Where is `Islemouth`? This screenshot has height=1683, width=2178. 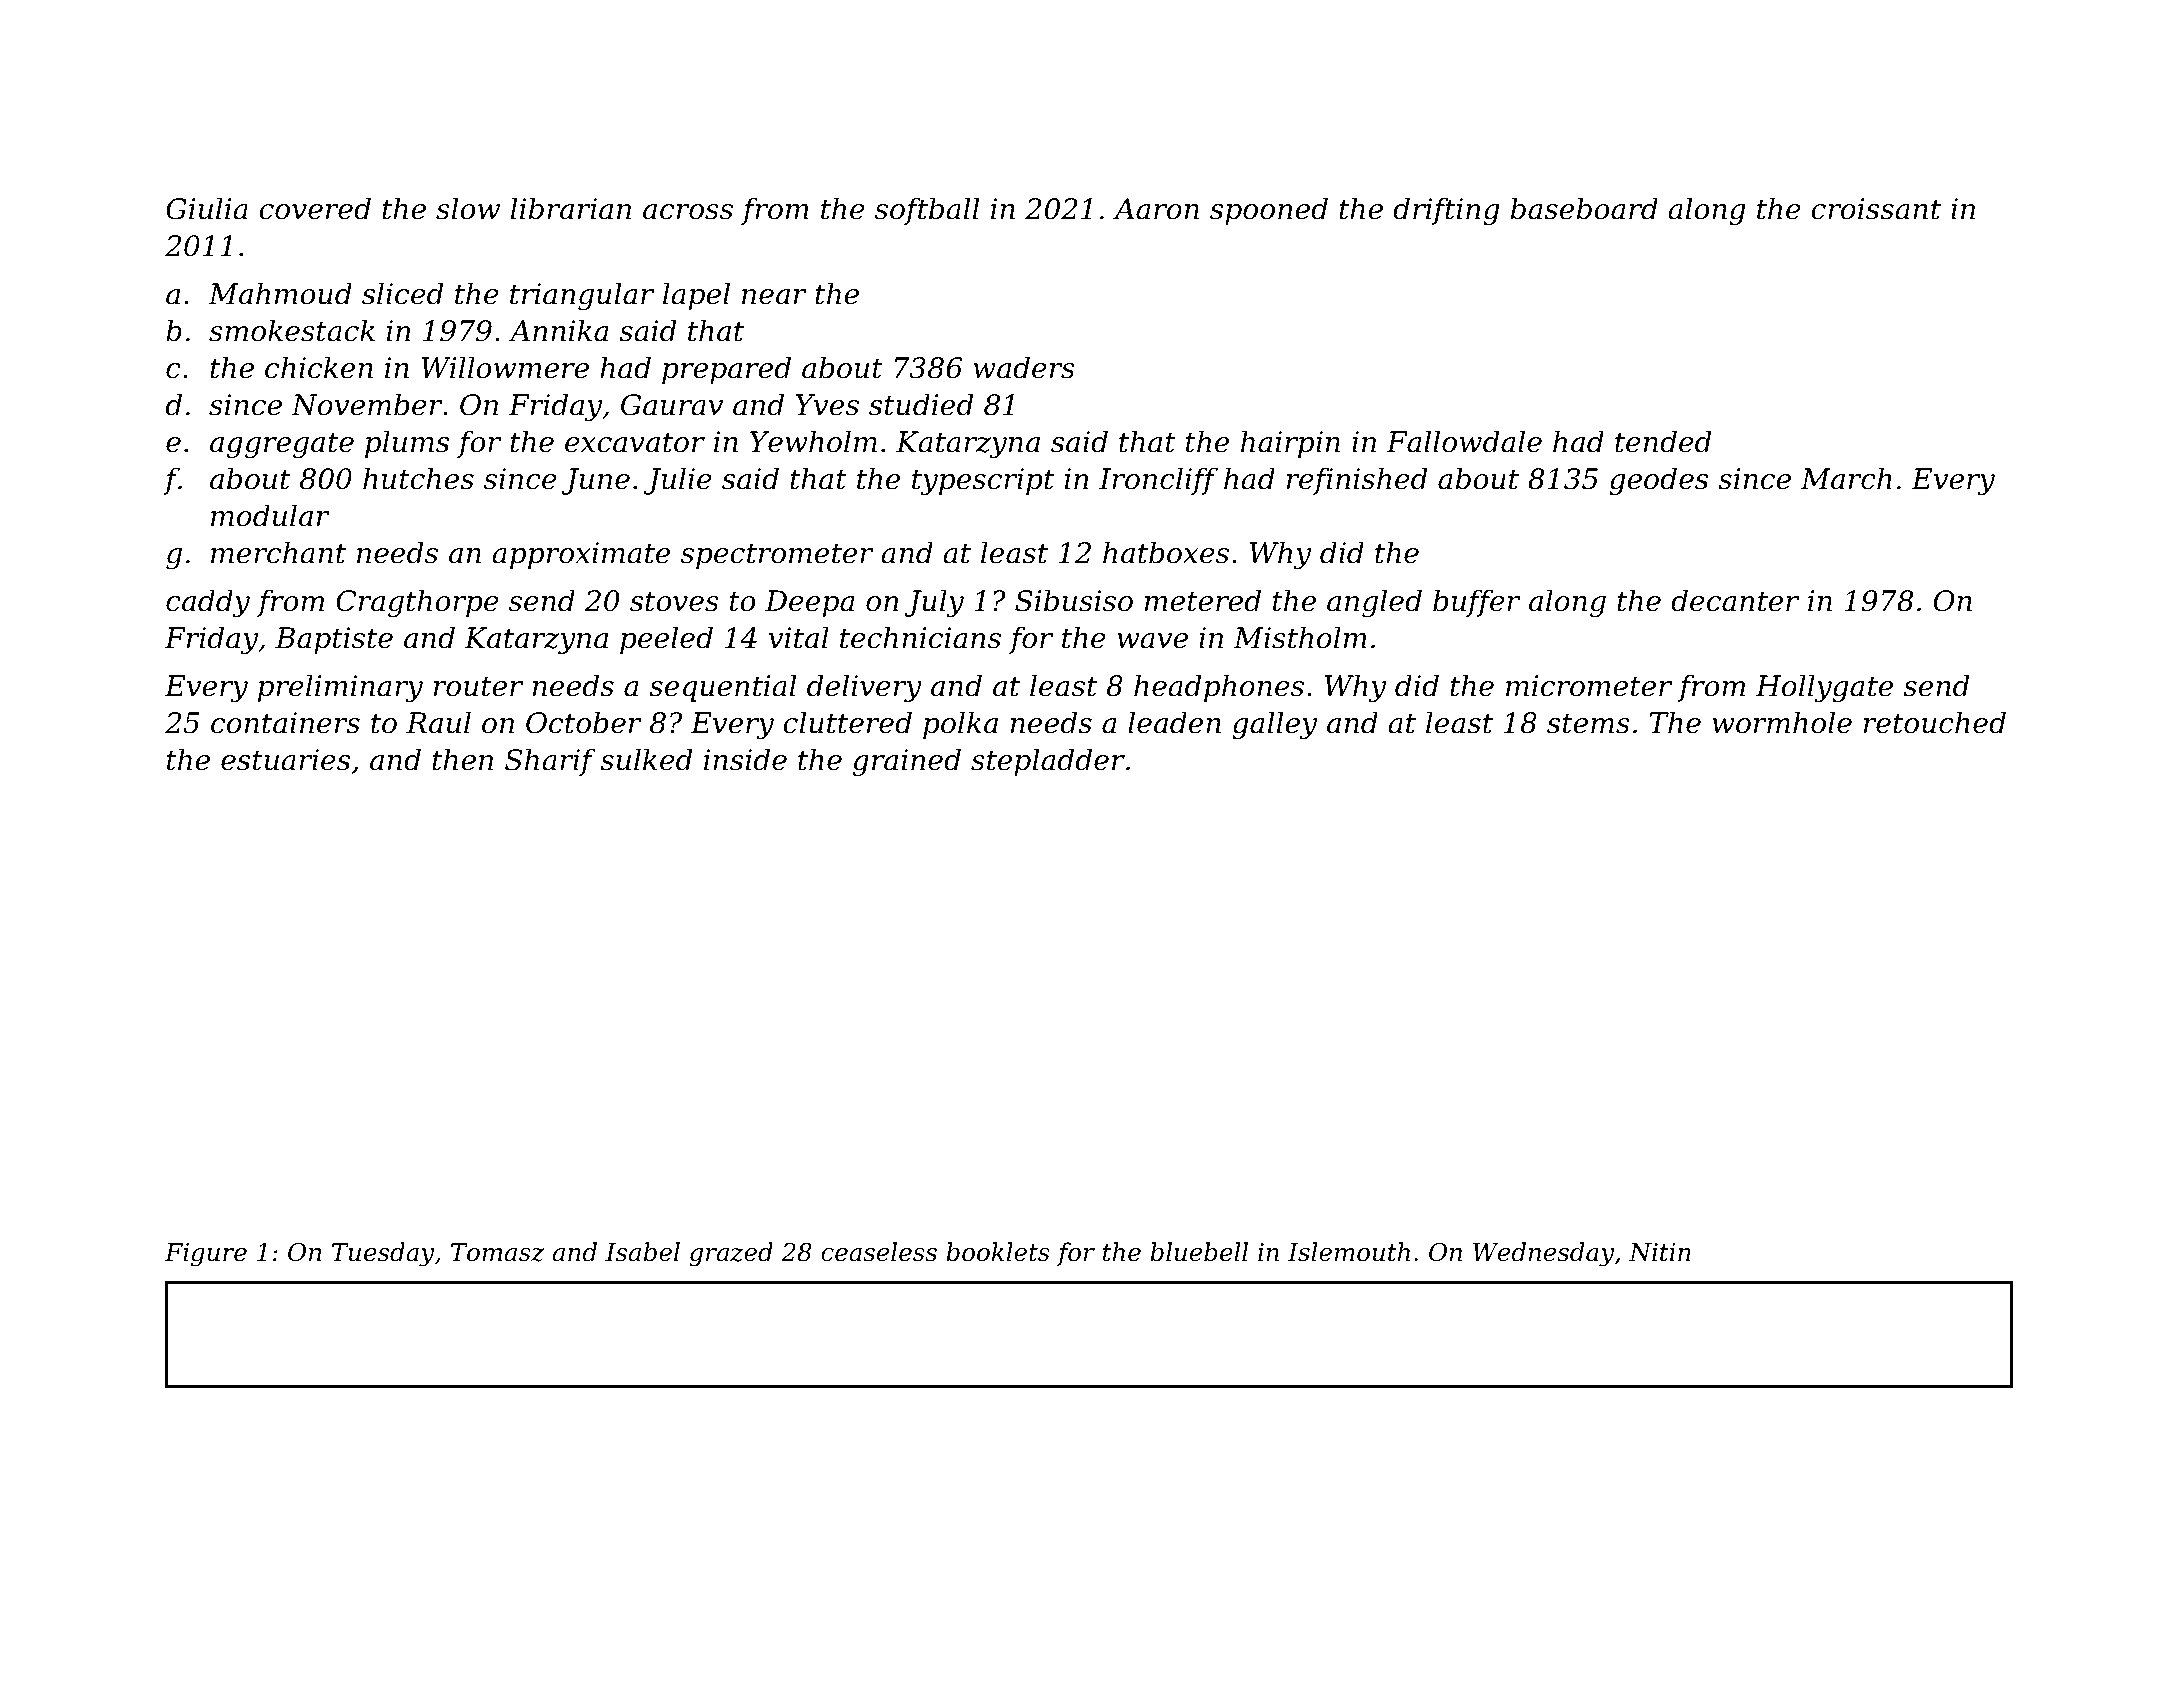 Islemouth is located at coordinates (1349, 1252).
